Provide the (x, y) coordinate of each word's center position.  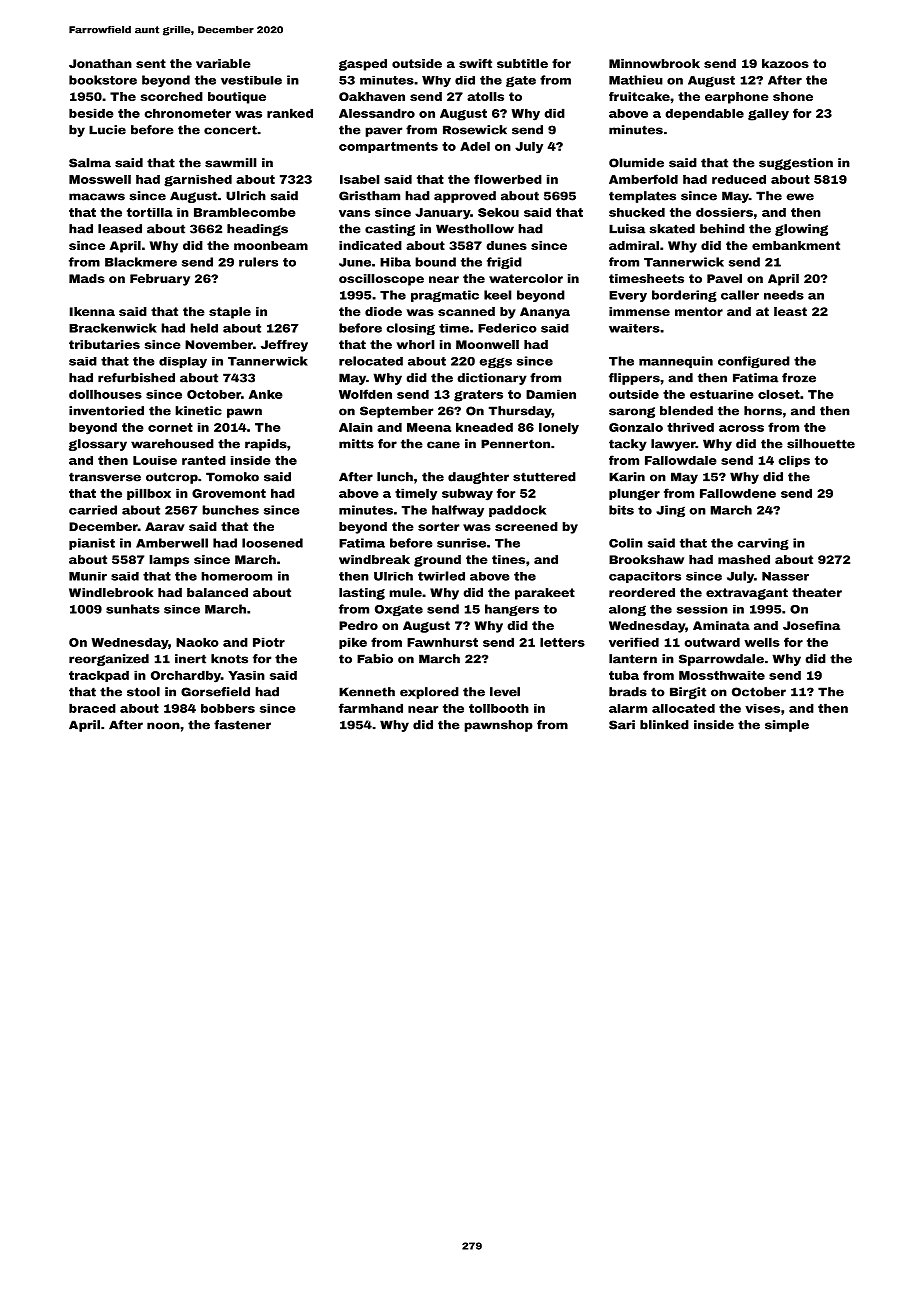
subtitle (522, 63)
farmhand (371, 708)
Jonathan (100, 63)
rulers (258, 262)
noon (163, 726)
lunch (395, 477)
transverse (105, 477)
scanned (466, 311)
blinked (664, 725)
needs (784, 295)
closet (779, 394)
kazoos (785, 63)
